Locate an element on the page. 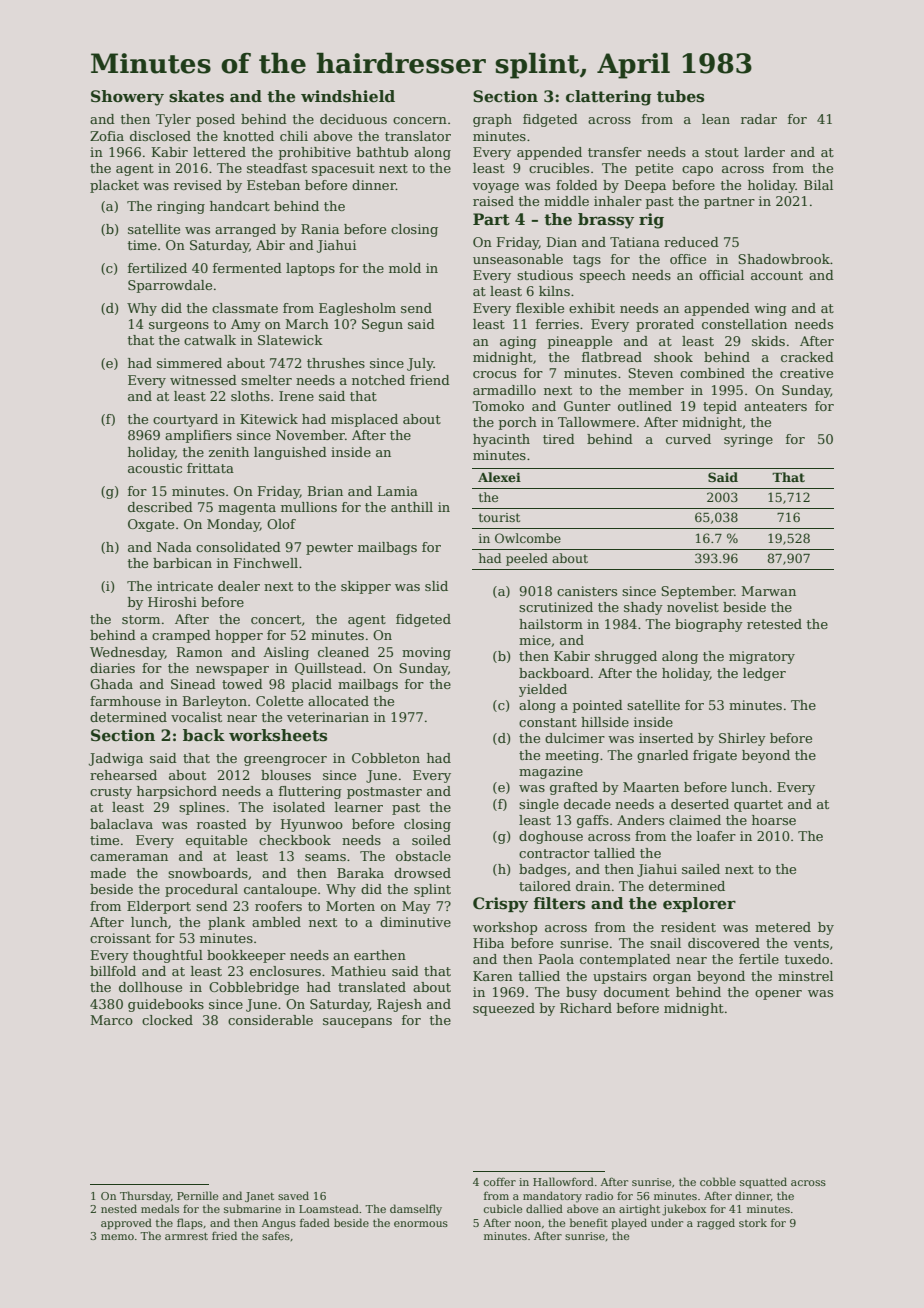 The width and height of the image is (924, 1308). safes is located at coordinates (276, 1235).
